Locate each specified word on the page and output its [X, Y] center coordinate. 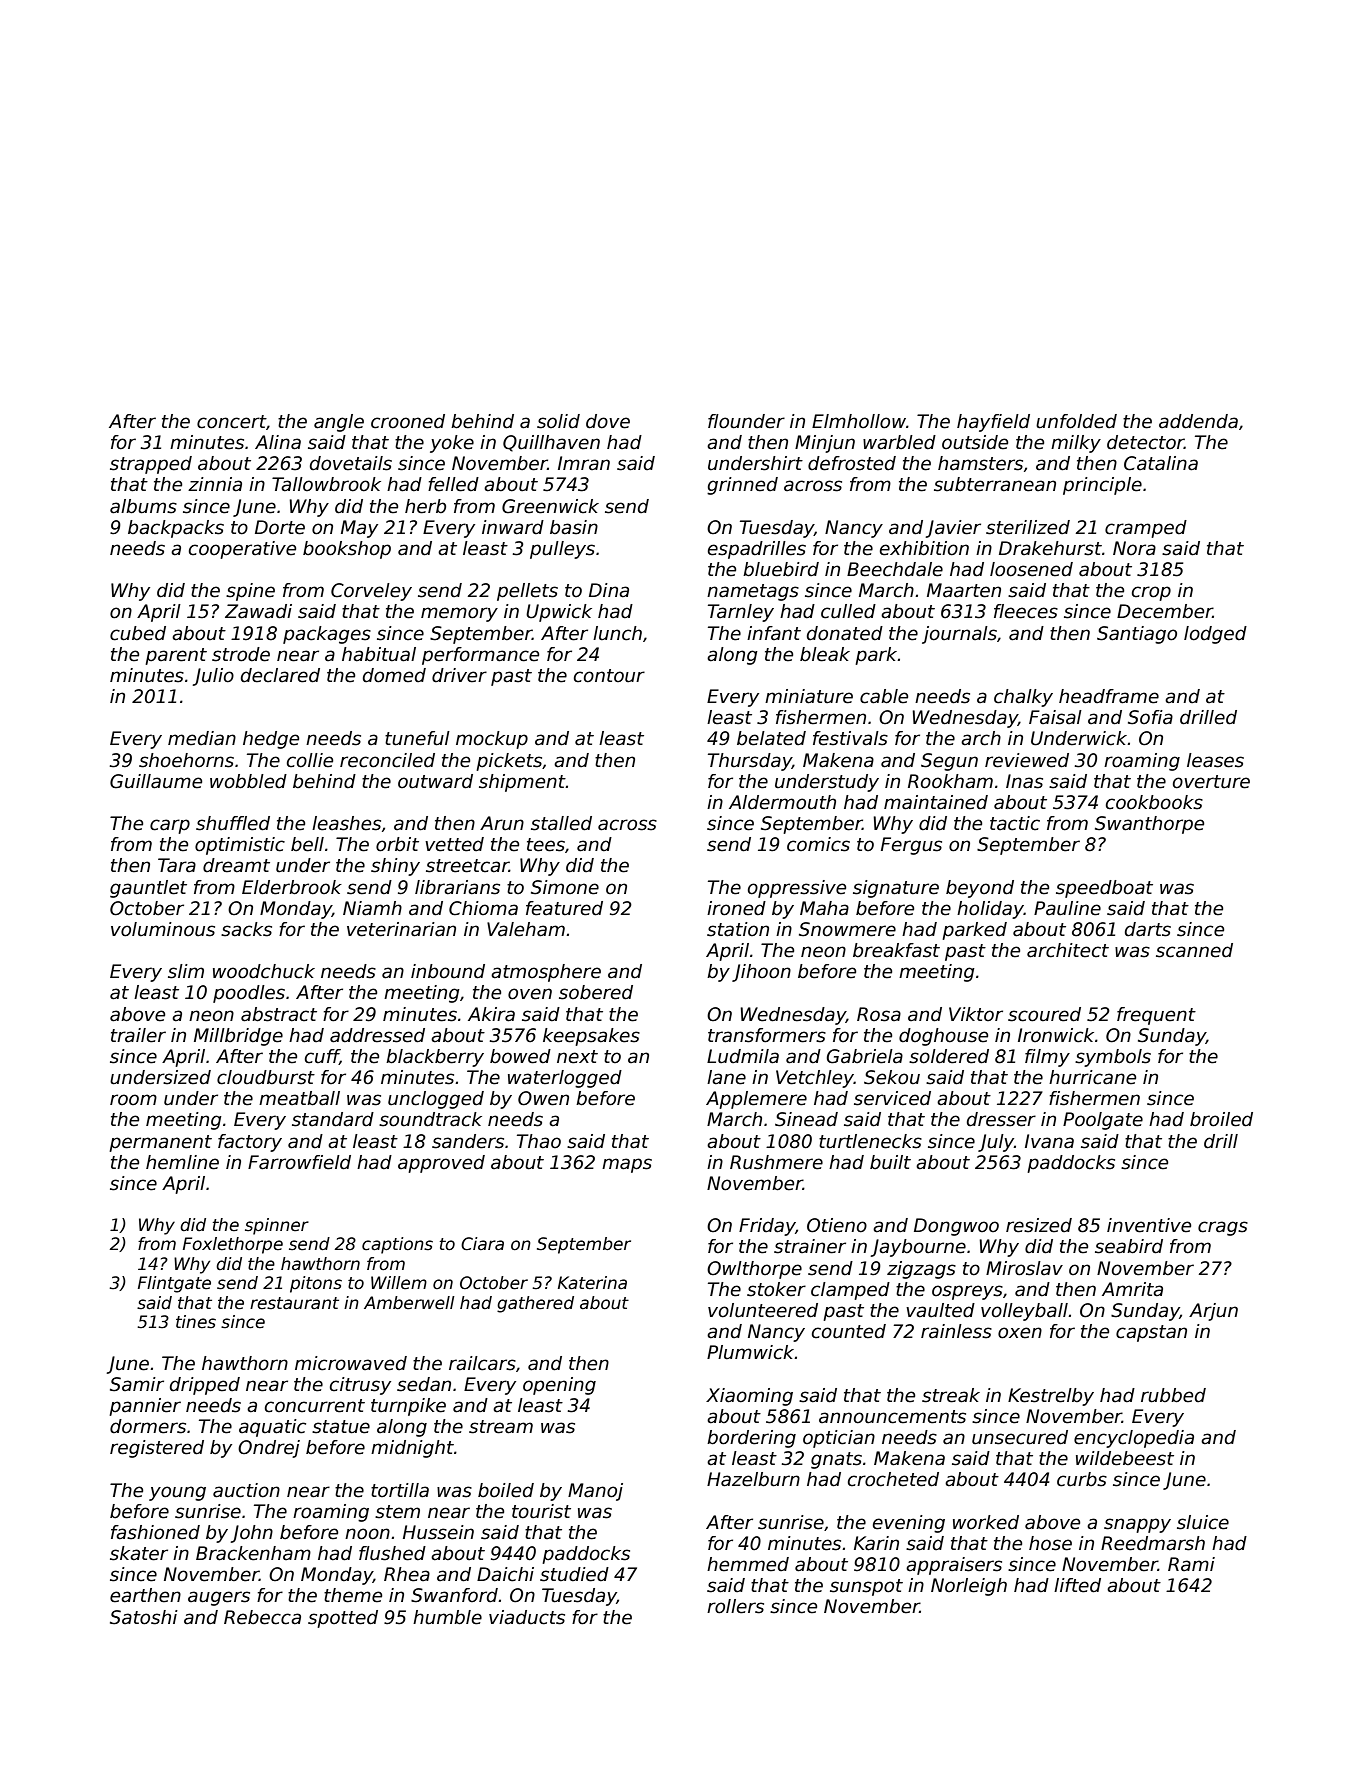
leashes [346, 823]
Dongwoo [956, 1227]
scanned [1194, 950]
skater [139, 1553]
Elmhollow [859, 421]
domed [394, 675]
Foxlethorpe [233, 1245]
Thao [539, 1141]
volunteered [763, 1310]
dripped [205, 1386]
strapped [151, 465]
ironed [736, 908]
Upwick [559, 613]
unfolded [1076, 421]
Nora [1134, 548]
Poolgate [1103, 1121]
